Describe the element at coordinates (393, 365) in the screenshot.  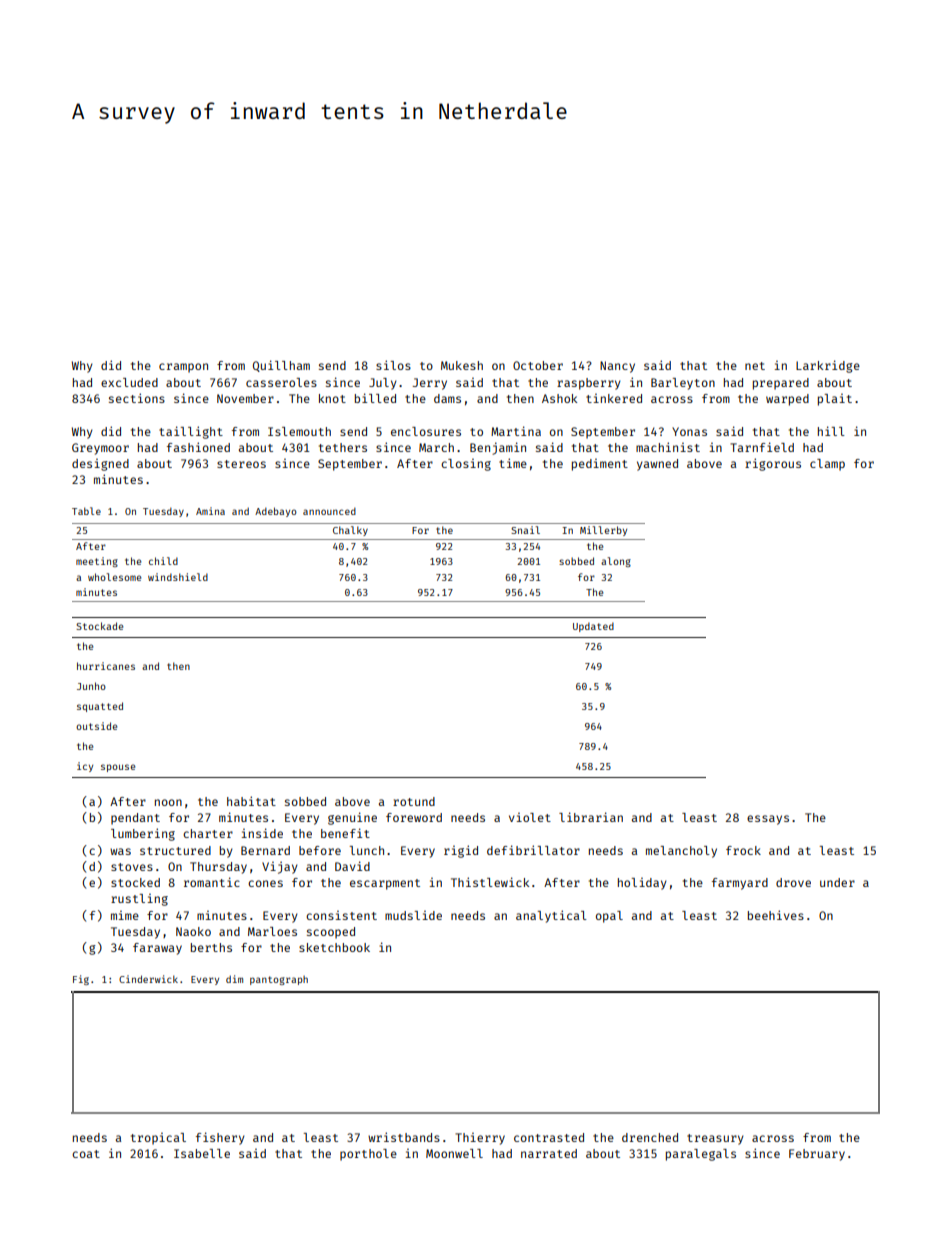
I see `silos` at that location.
